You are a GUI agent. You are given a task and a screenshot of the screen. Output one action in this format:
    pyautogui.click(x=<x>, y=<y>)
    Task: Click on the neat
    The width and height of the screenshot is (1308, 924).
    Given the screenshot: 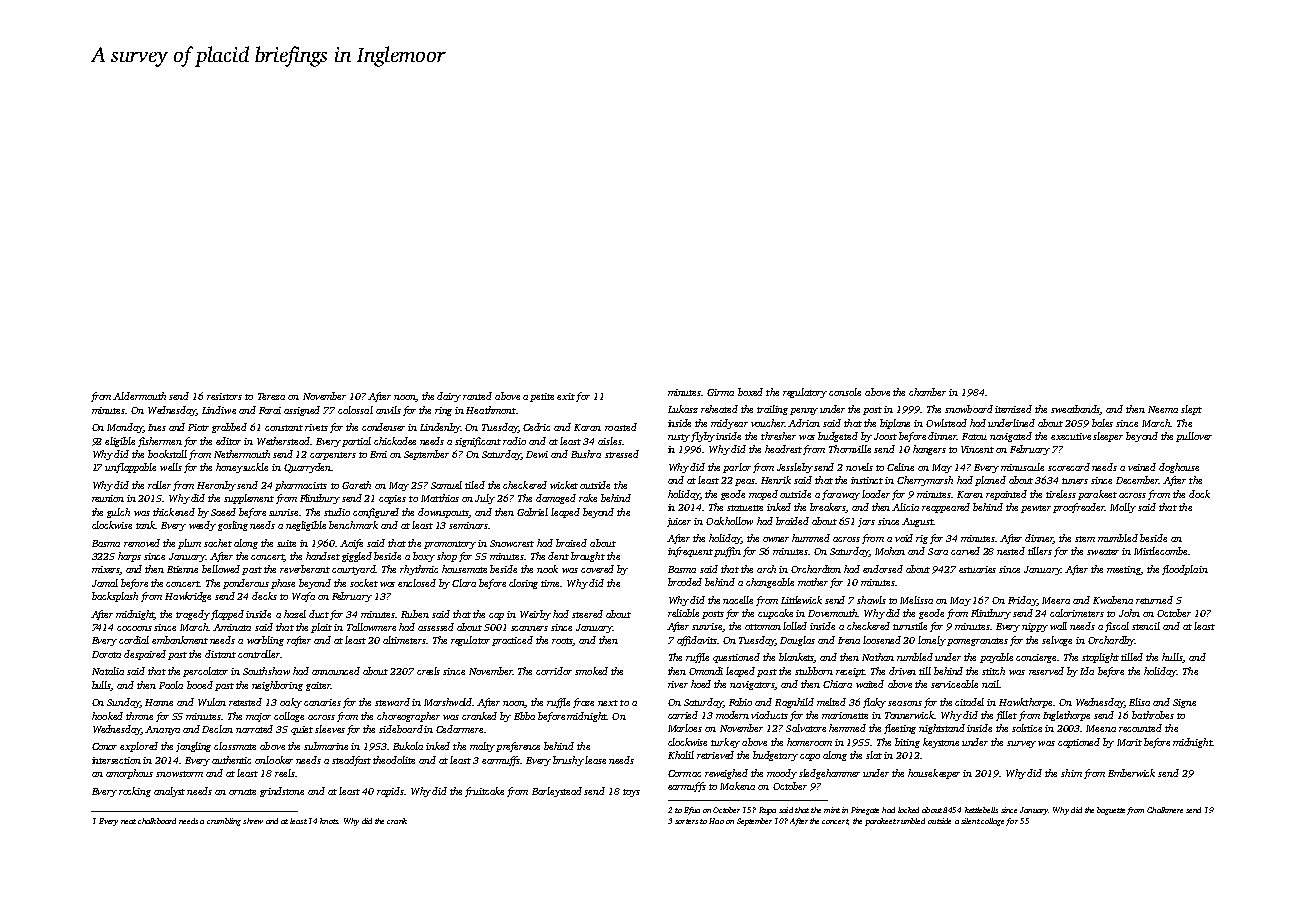 What is the action you would take?
    pyautogui.click(x=128, y=821)
